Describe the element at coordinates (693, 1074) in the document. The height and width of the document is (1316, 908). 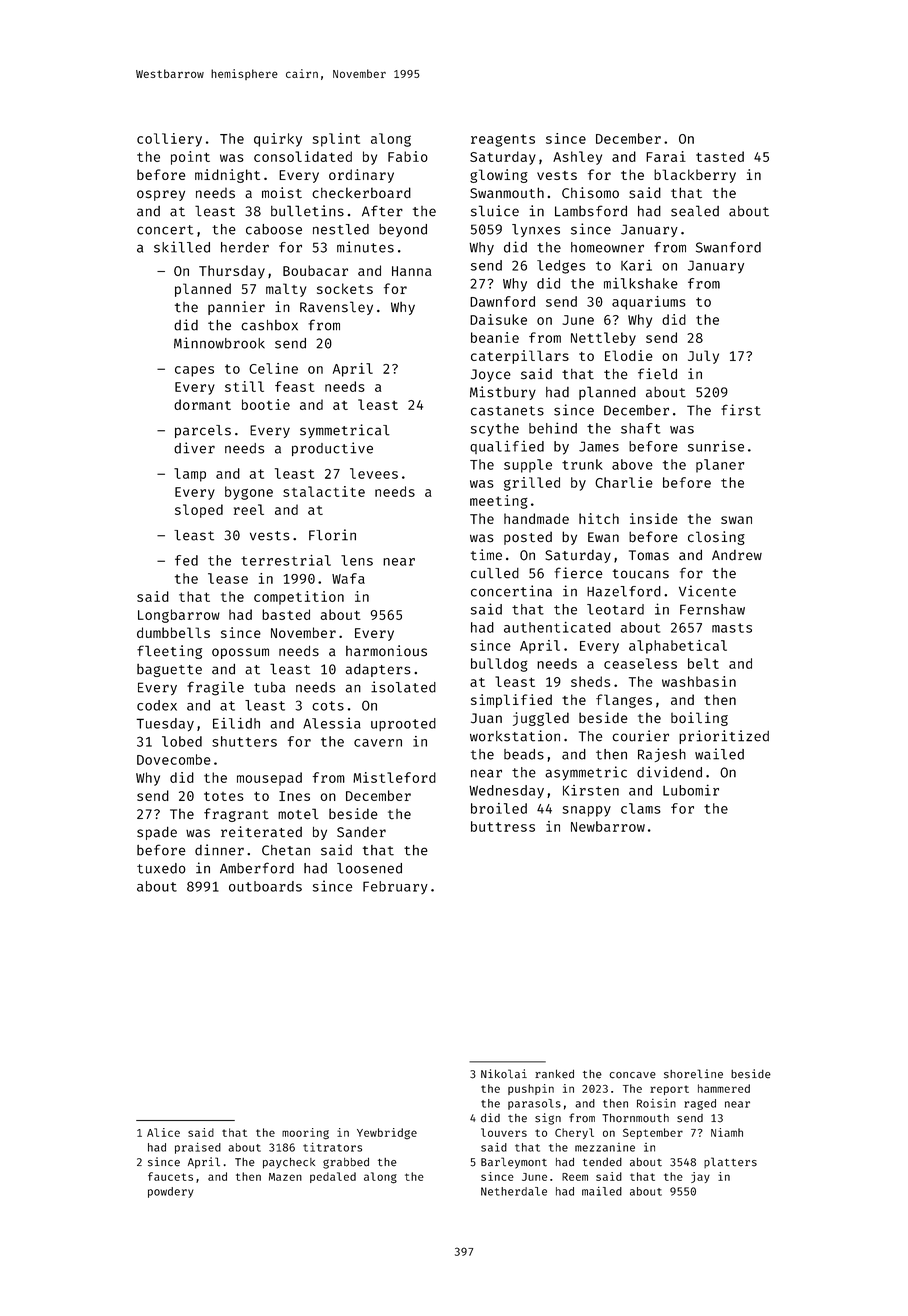
I see `shoreline` at that location.
